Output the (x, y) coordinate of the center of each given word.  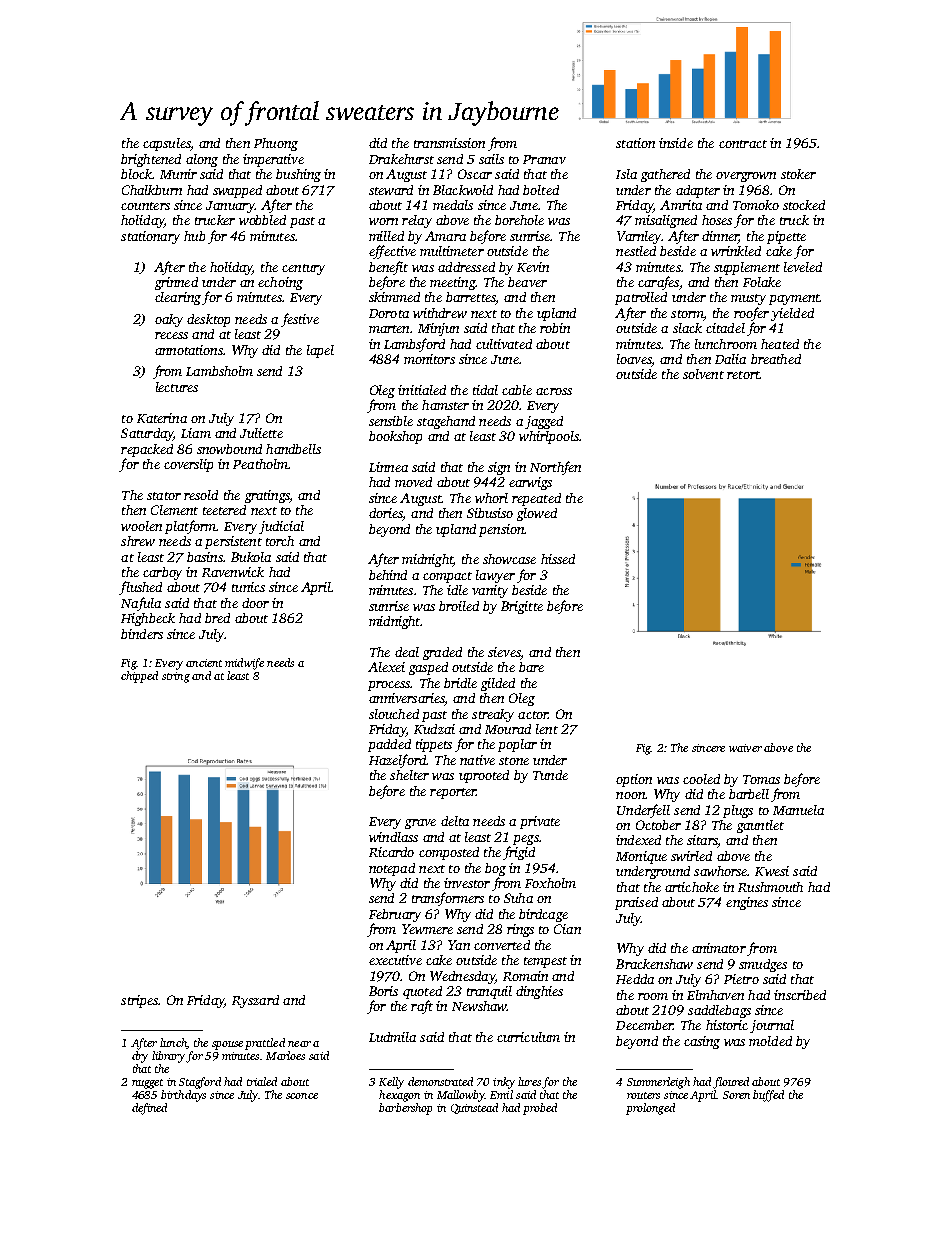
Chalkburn (152, 190)
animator (719, 948)
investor (467, 883)
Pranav (544, 159)
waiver (745, 748)
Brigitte (522, 607)
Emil (501, 1094)
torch (280, 541)
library (168, 1057)
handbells (293, 449)
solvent (703, 374)
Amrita (681, 205)
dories (386, 514)
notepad (392, 869)
